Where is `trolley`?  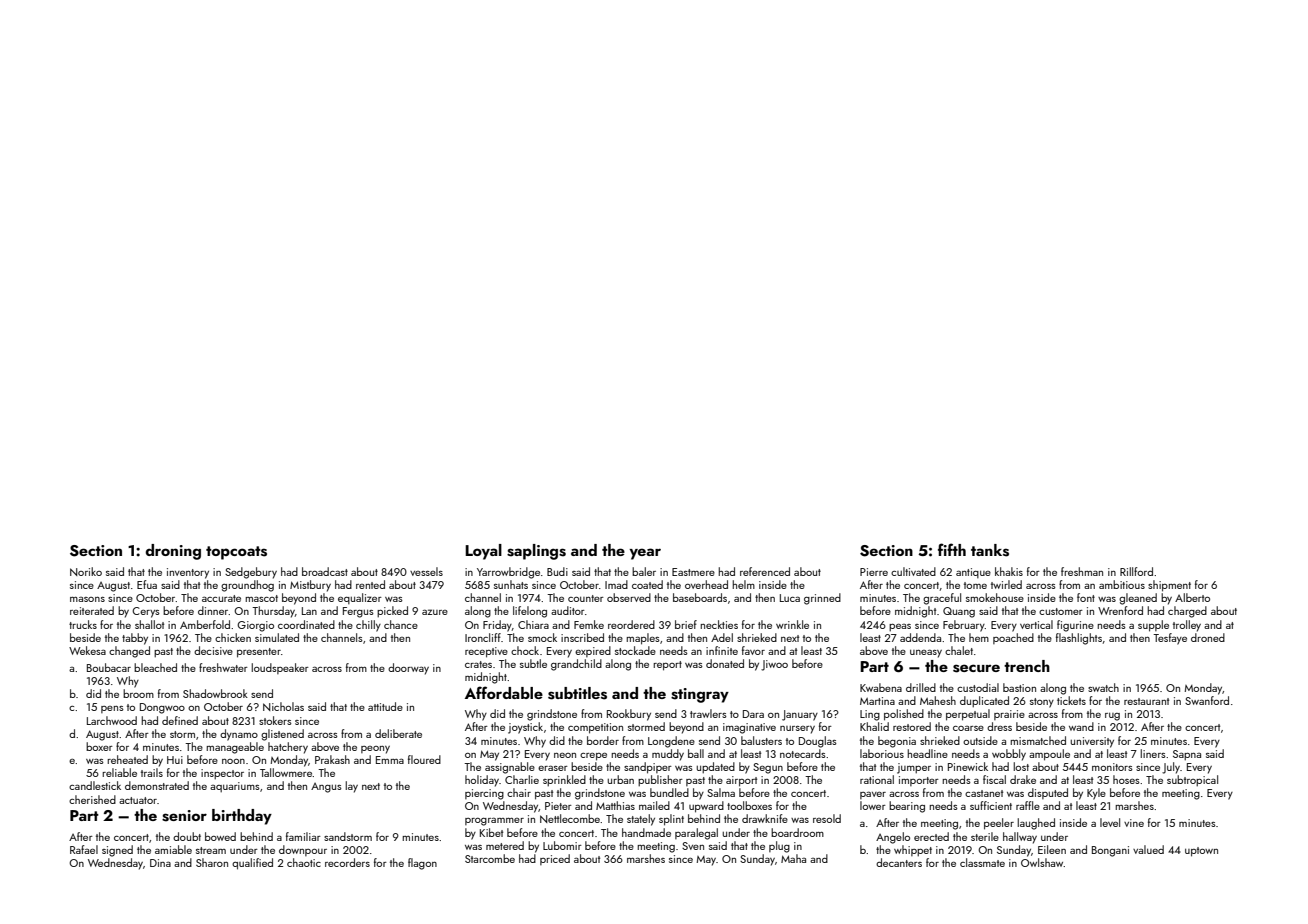
trolley is located at coordinates (1187, 626).
